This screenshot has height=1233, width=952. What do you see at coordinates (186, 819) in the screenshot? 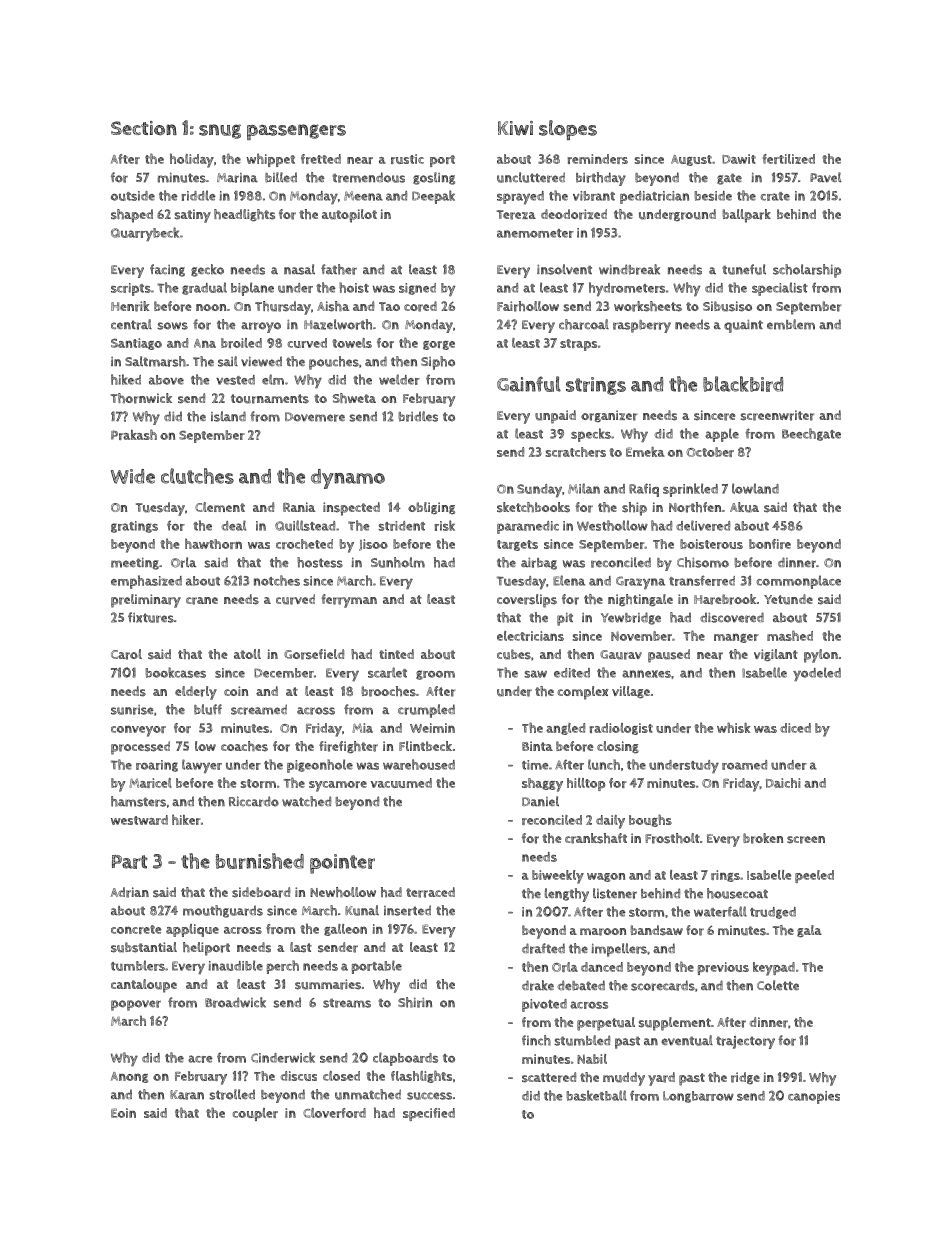
I see `hiker` at bounding box center [186, 819].
